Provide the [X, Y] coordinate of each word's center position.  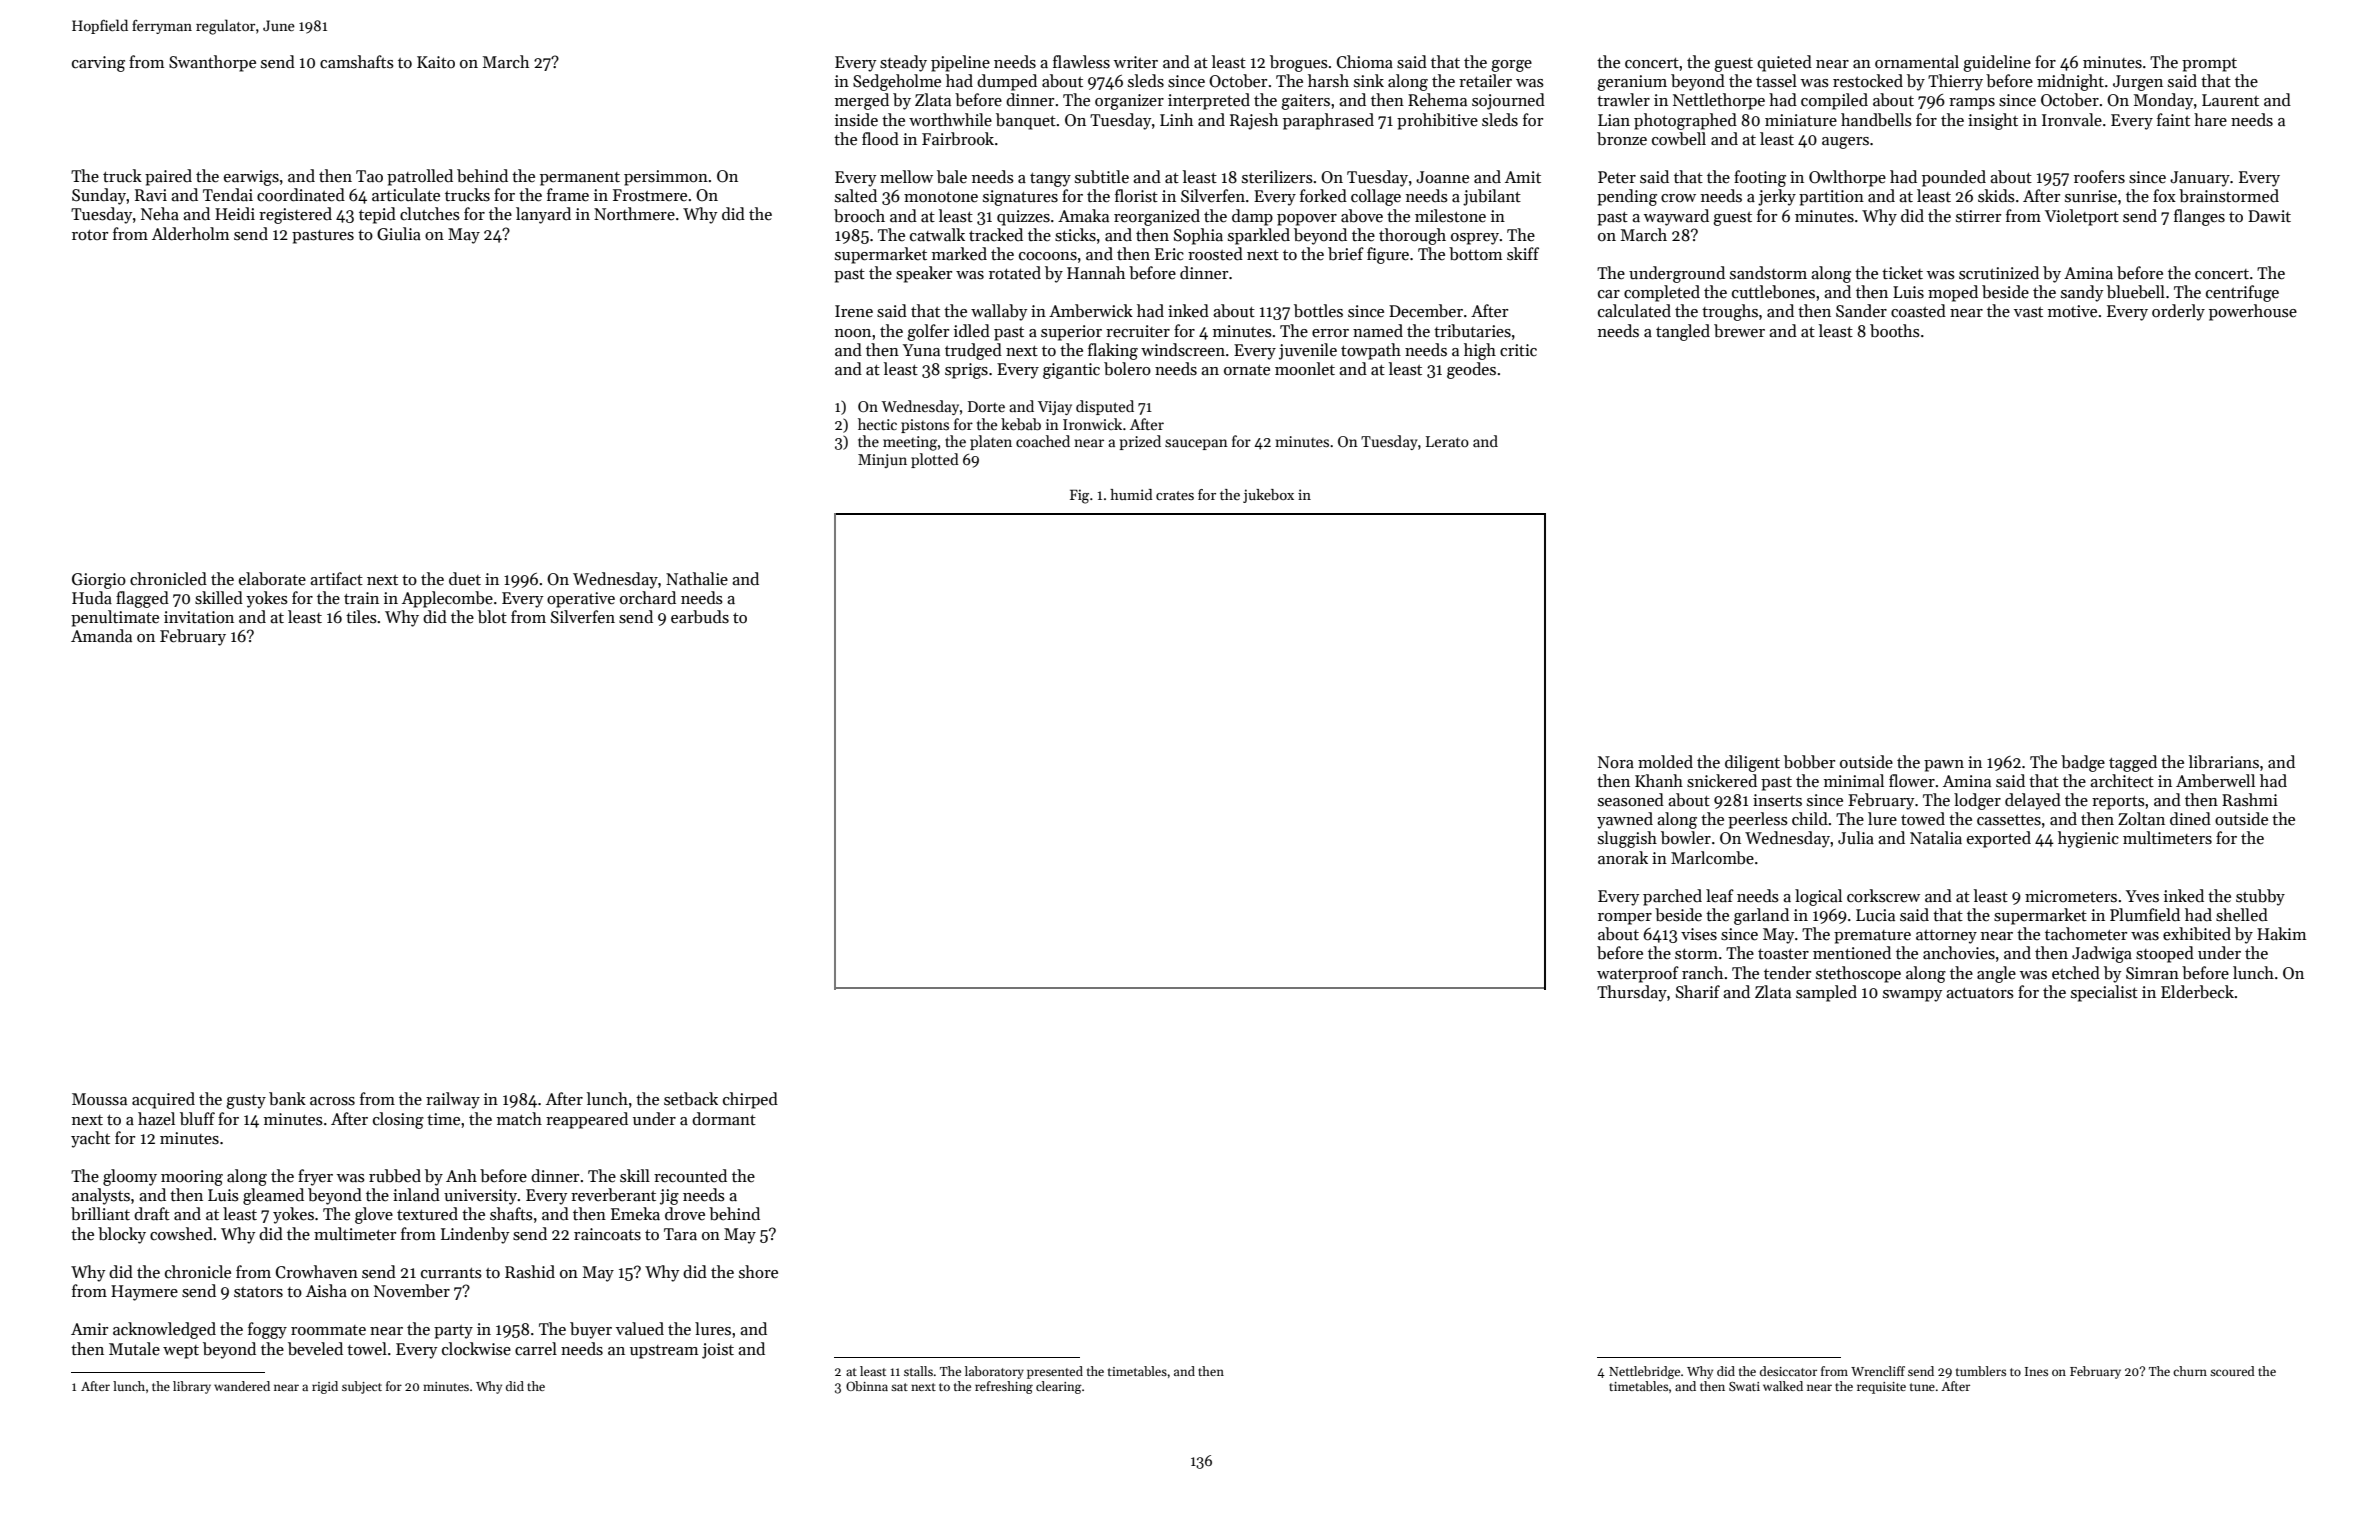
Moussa [99, 1099]
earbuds [700, 617]
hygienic [2088, 839]
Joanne [1442, 177]
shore [758, 1272]
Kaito [436, 62]
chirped [750, 1100]
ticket [1902, 273]
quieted [1784, 63]
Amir [89, 1329]
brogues [1299, 63]
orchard [648, 598]
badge [2083, 763]
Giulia [399, 234]
